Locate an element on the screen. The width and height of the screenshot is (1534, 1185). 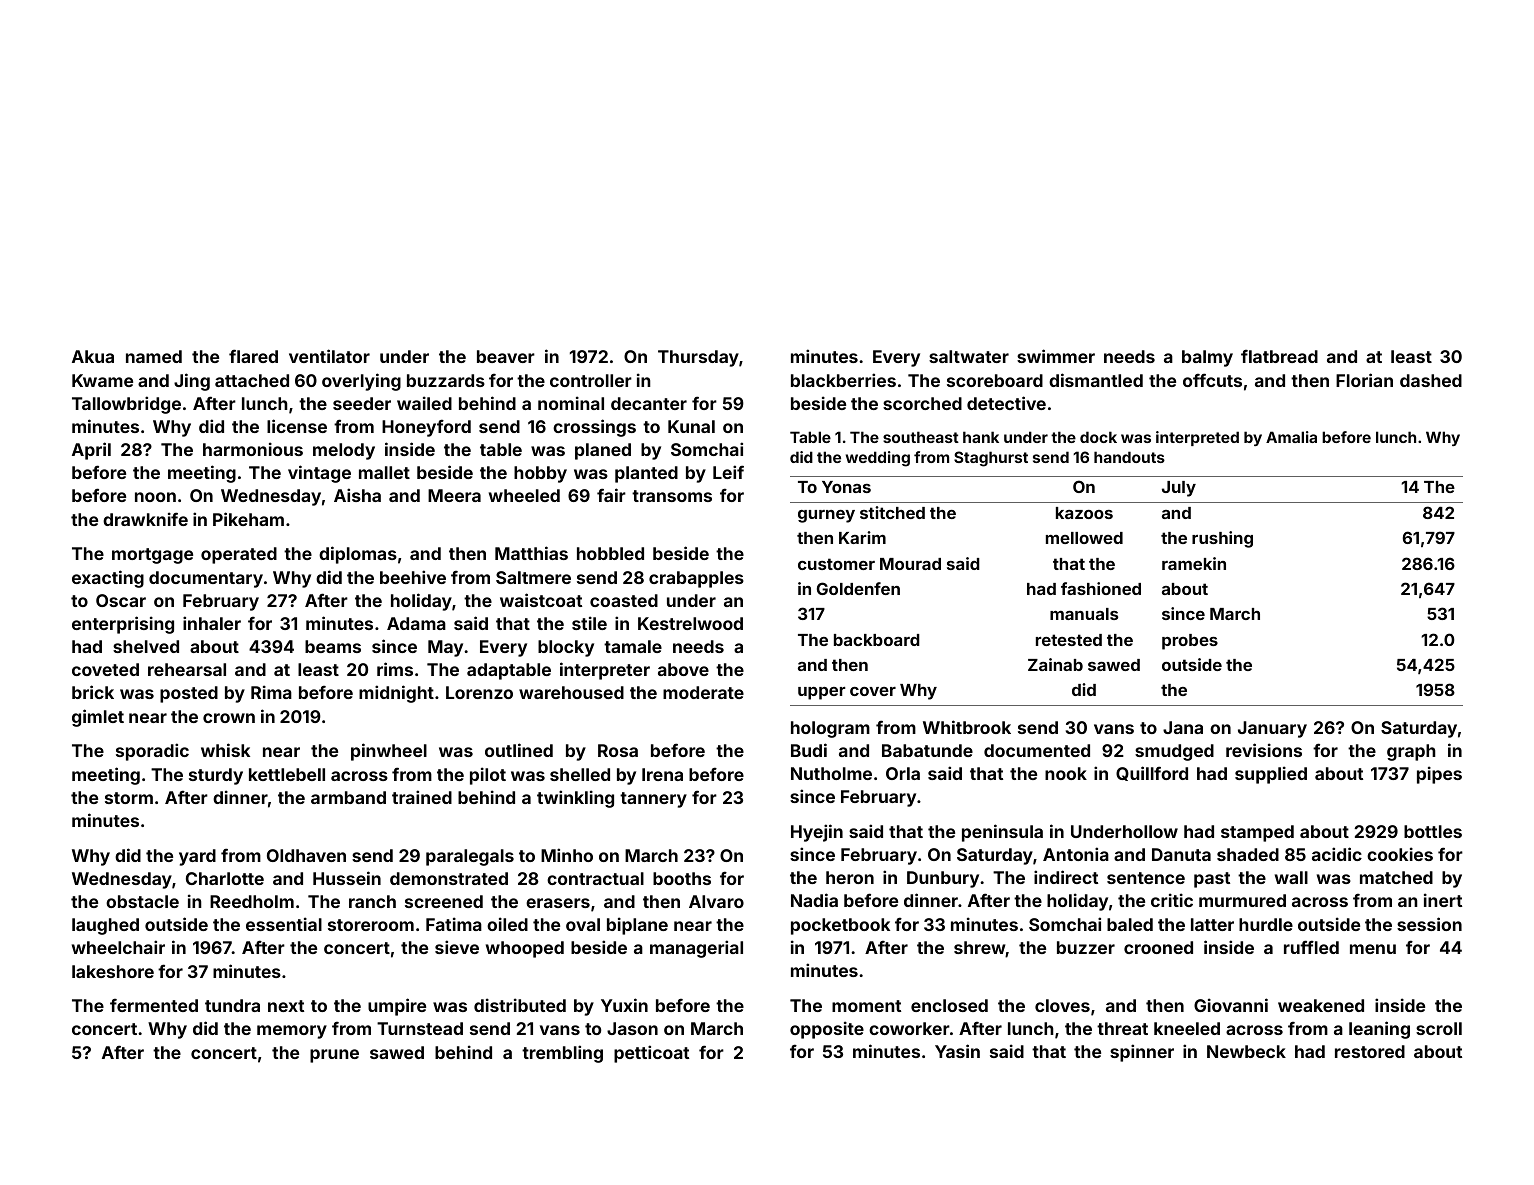
buzzer is located at coordinates (1086, 947).
